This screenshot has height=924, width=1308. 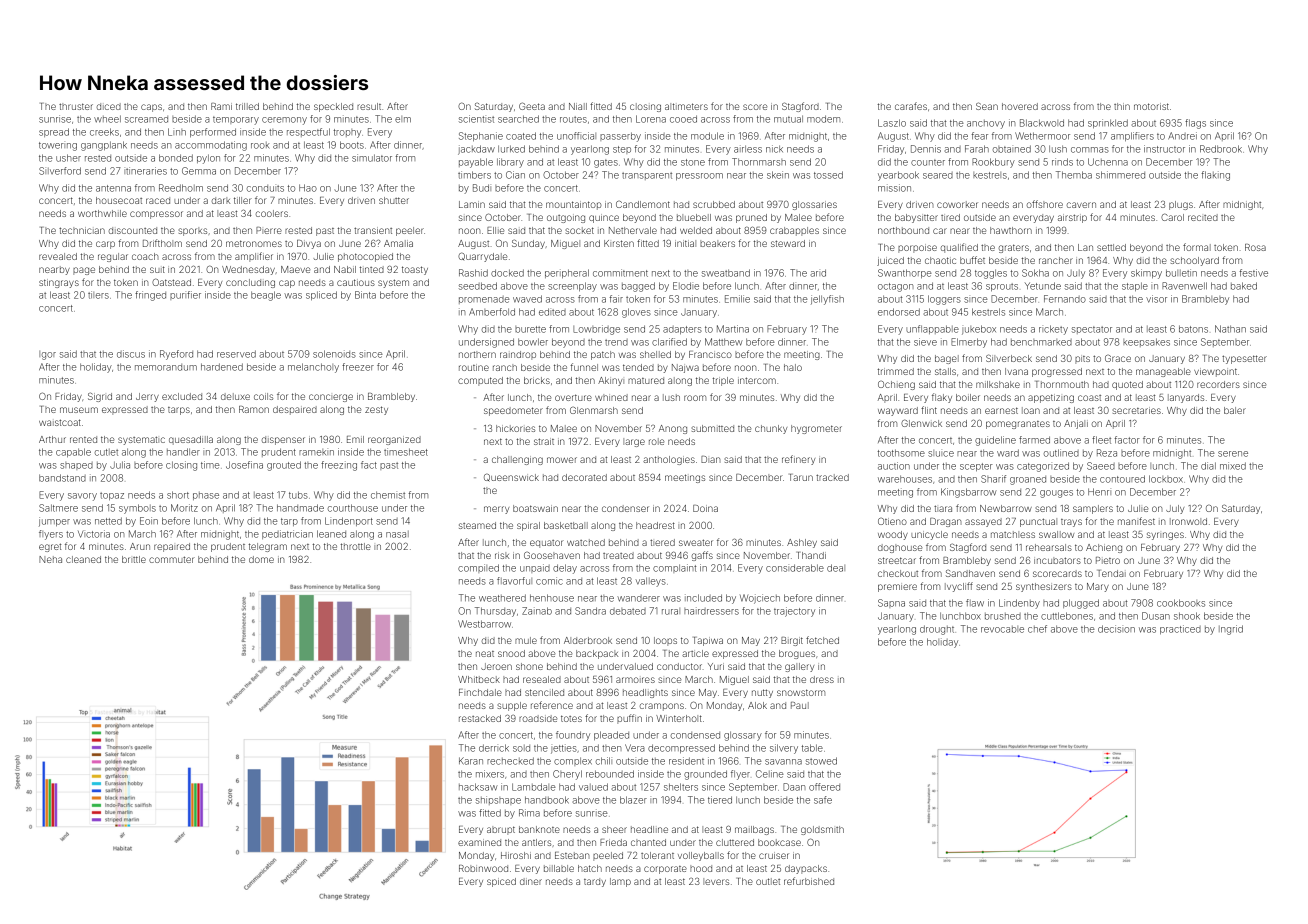 What do you see at coordinates (1056, 494) in the screenshot?
I see `gouges` at bounding box center [1056, 494].
